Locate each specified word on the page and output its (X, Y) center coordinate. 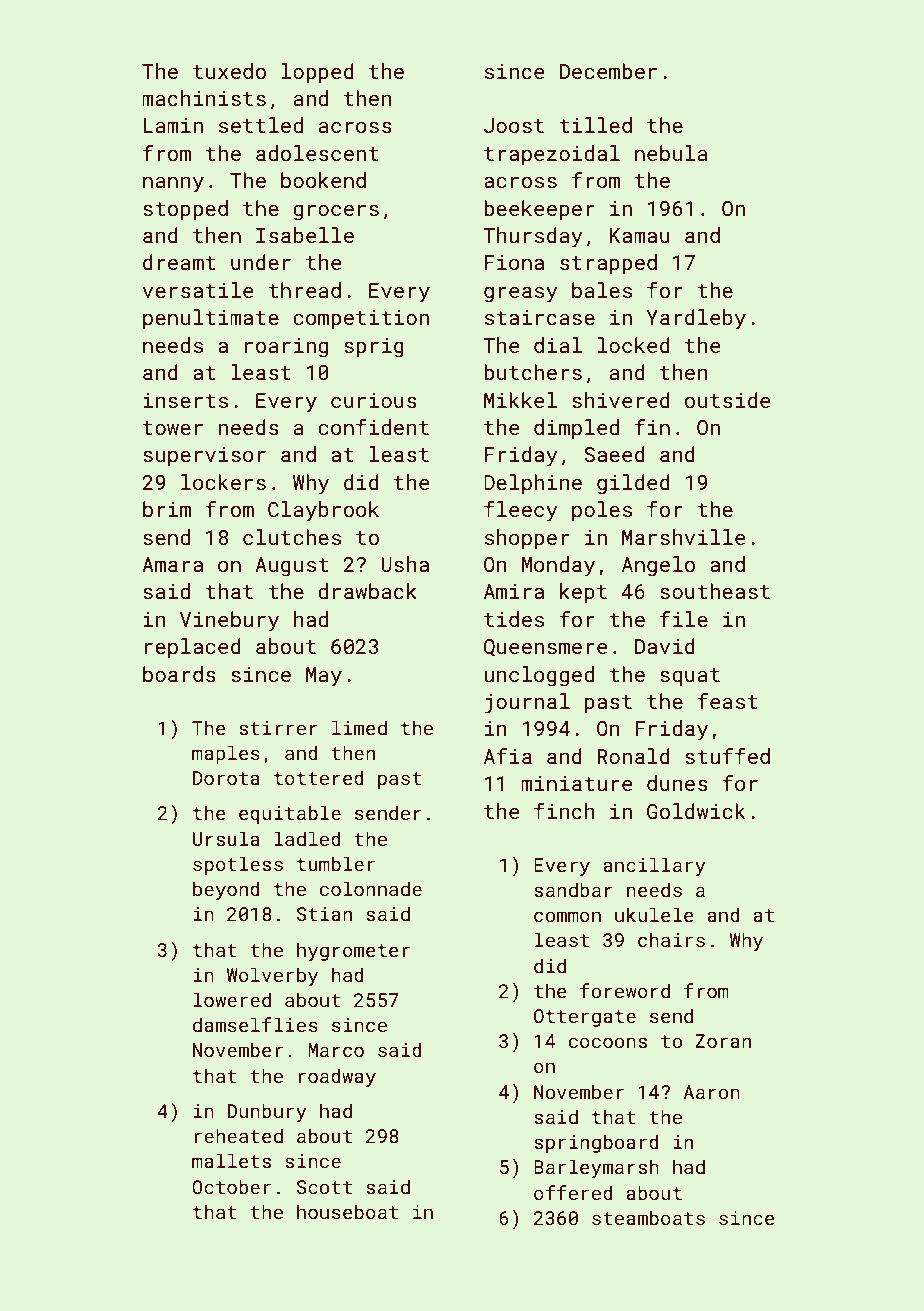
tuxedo (229, 71)
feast (728, 701)
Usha (405, 564)
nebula (671, 153)
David (665, 646)
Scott (324, 1187)
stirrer (278, 728)
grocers (336, 213)
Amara (172, 564)
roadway (337, 1077)
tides (514, 619)
